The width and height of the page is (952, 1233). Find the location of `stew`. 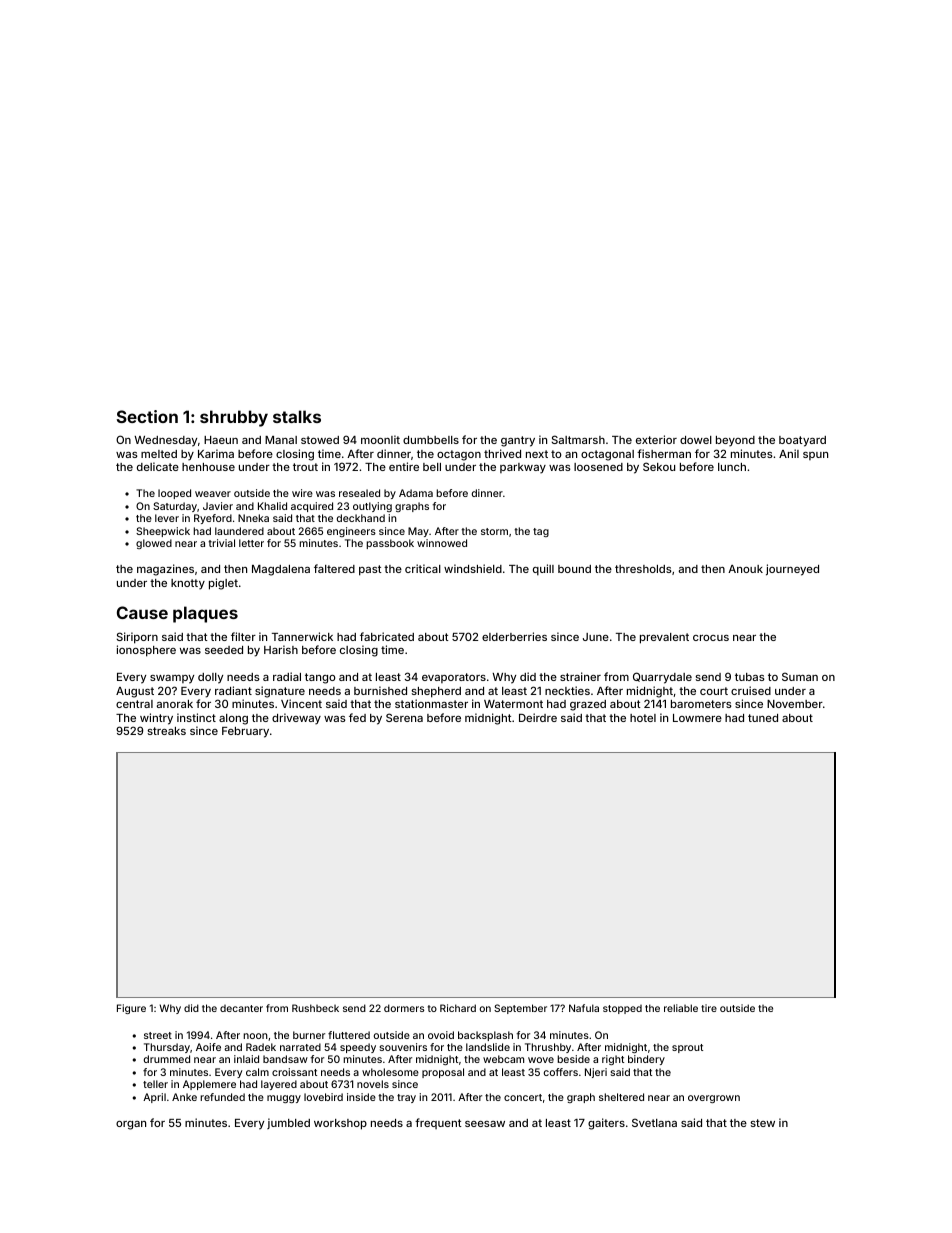

stew is located at coordinates (762, 1123).
